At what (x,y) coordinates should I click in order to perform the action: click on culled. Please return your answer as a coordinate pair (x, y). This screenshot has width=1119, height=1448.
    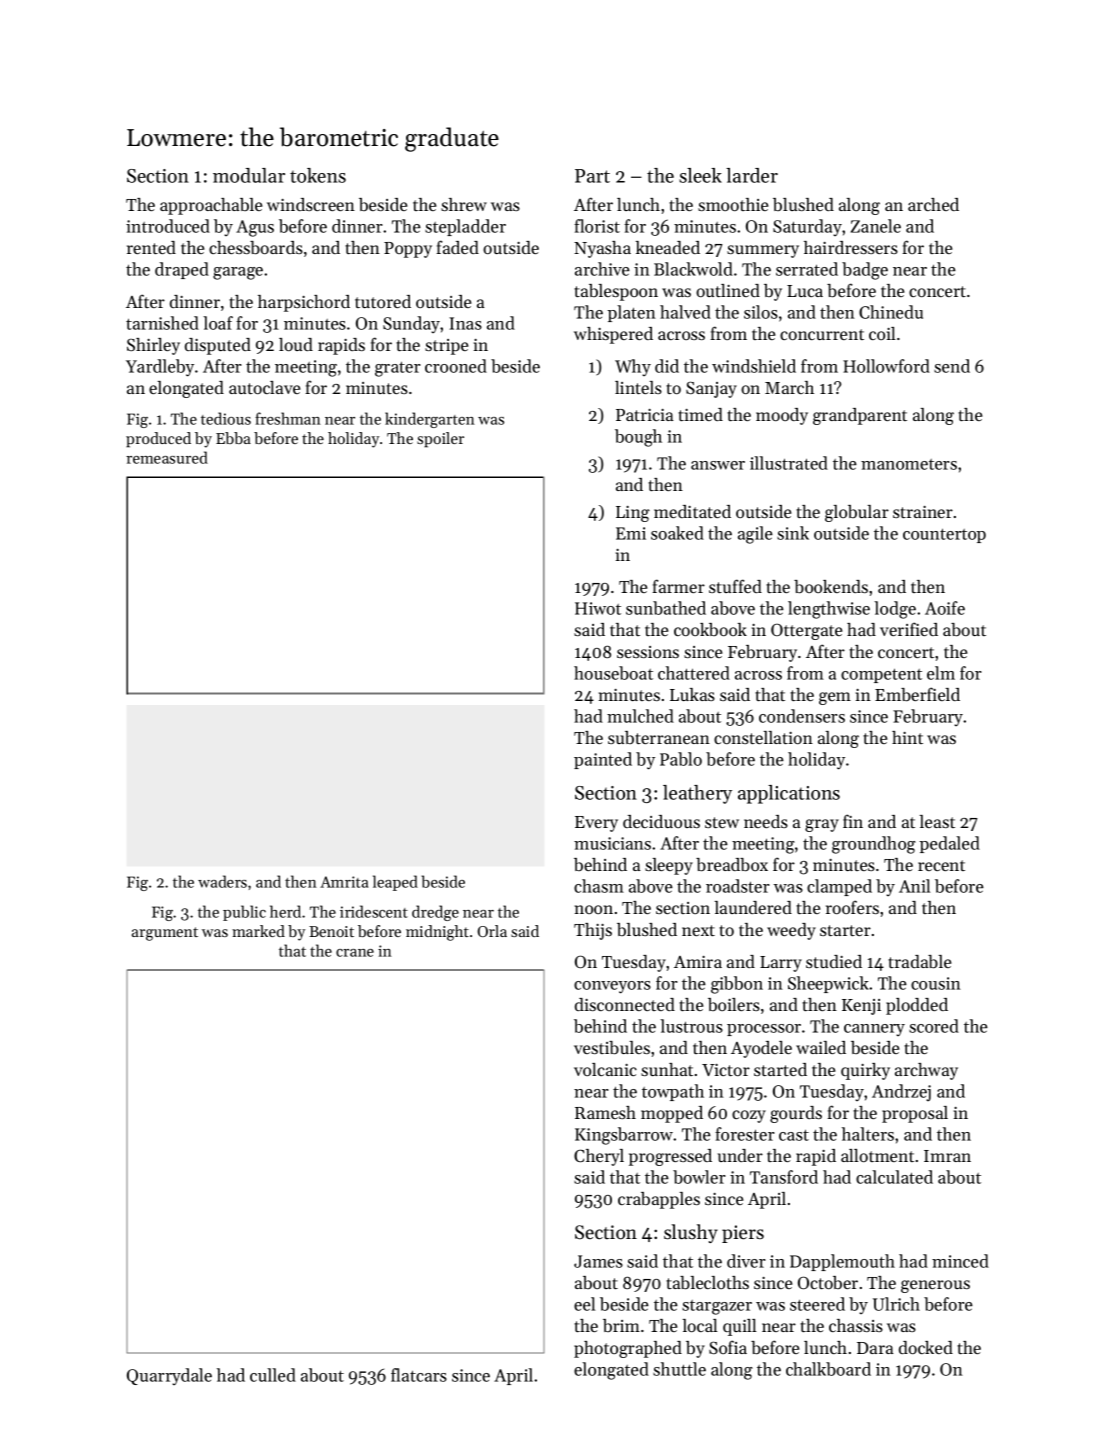
    Looking at the image, I should click on (273, 1375).
